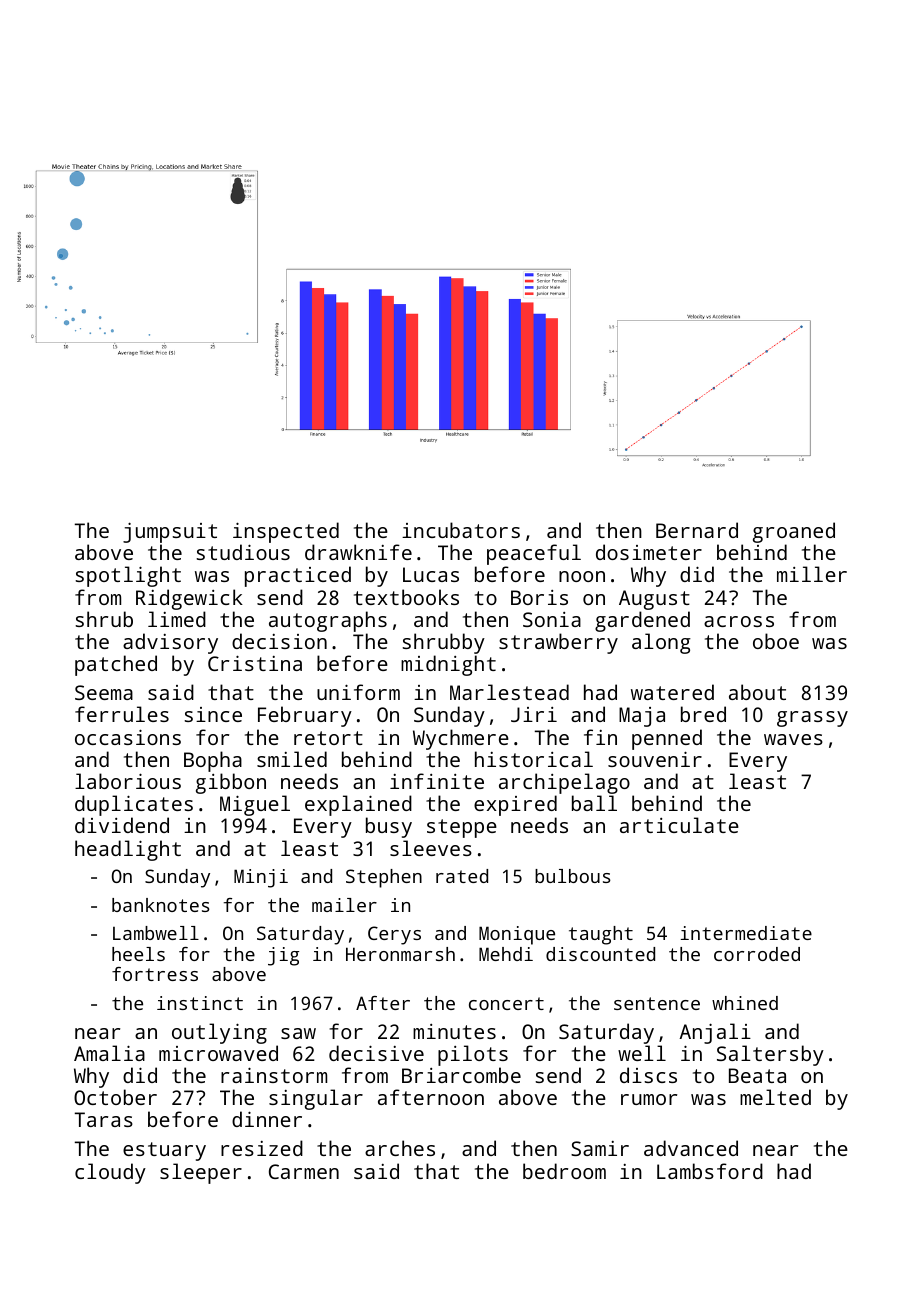 The width and height of the screenshot is (924, 1308). What do you see at coordinates (564, 1171) in the screenshot?
I see `bedroom` at bounding box center [564, 1171].
